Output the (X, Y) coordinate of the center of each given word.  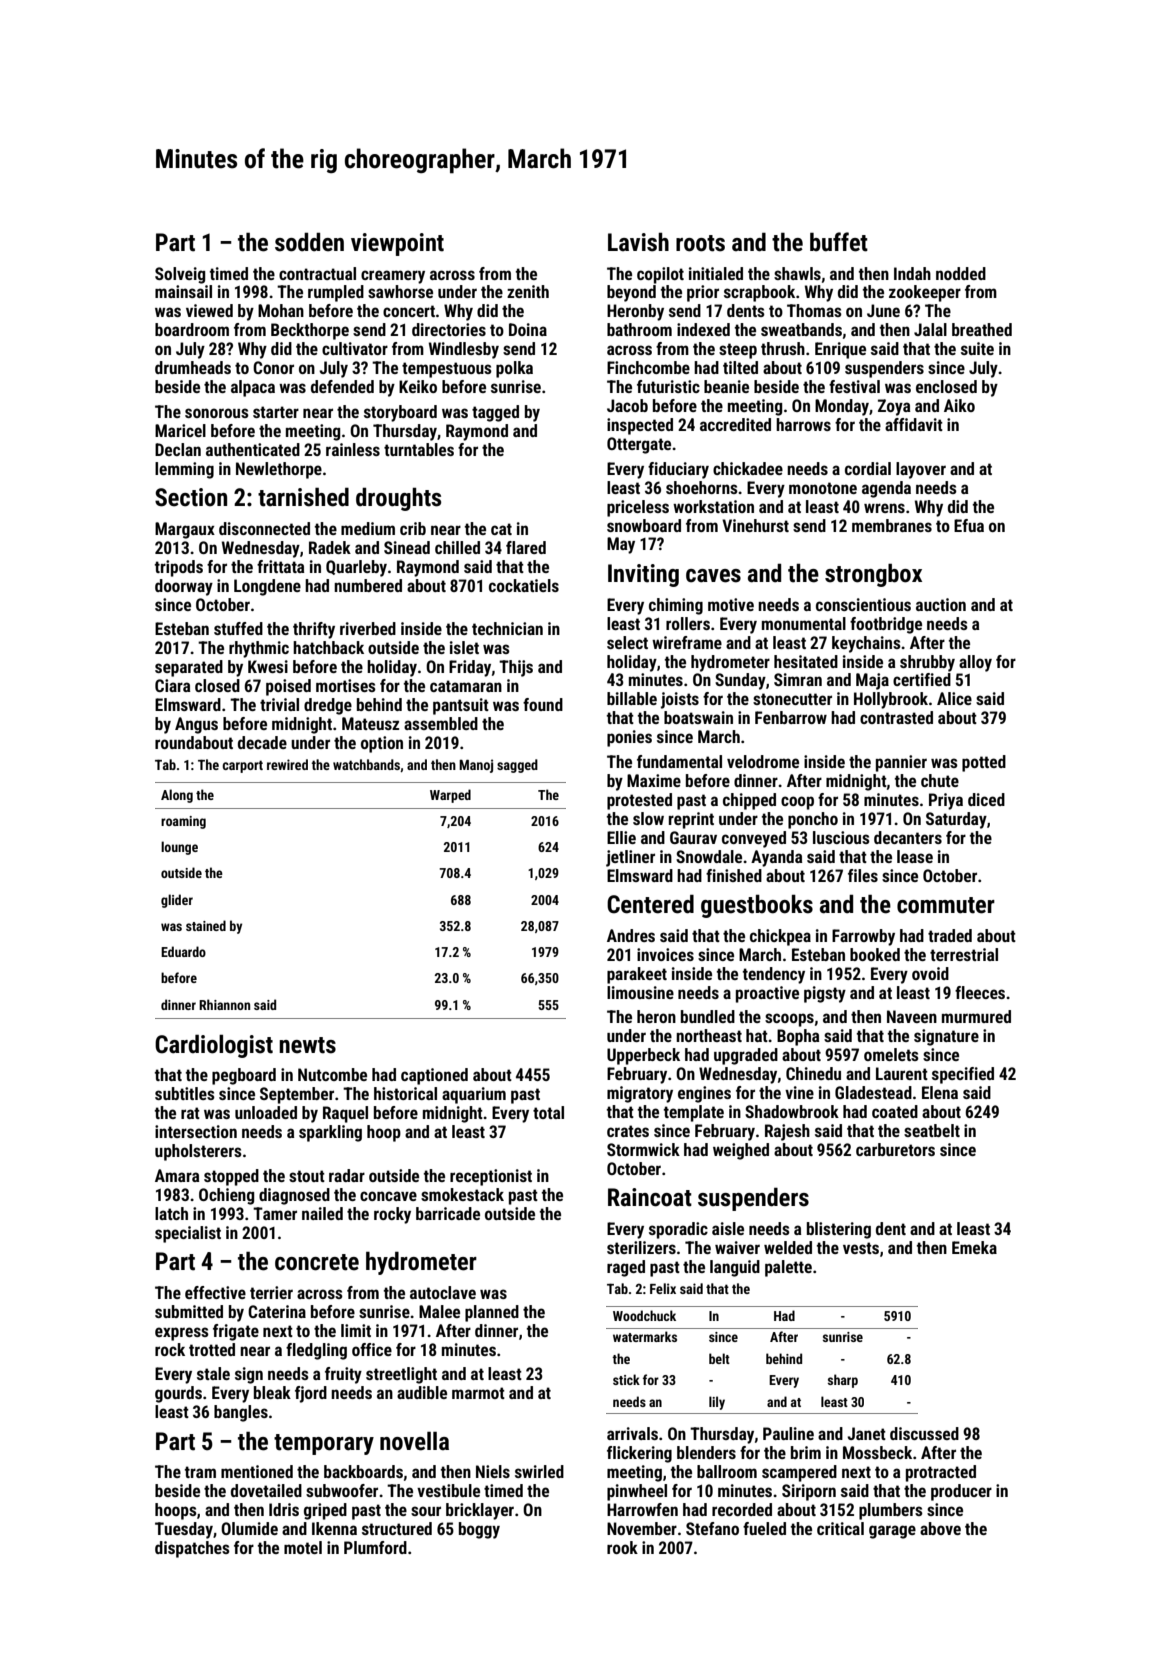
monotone (823, 488)
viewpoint (397, 244)
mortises (346, 685)
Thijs (516, 668)
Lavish (638, 242)
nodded (961, 273)
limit (356, 1330)
